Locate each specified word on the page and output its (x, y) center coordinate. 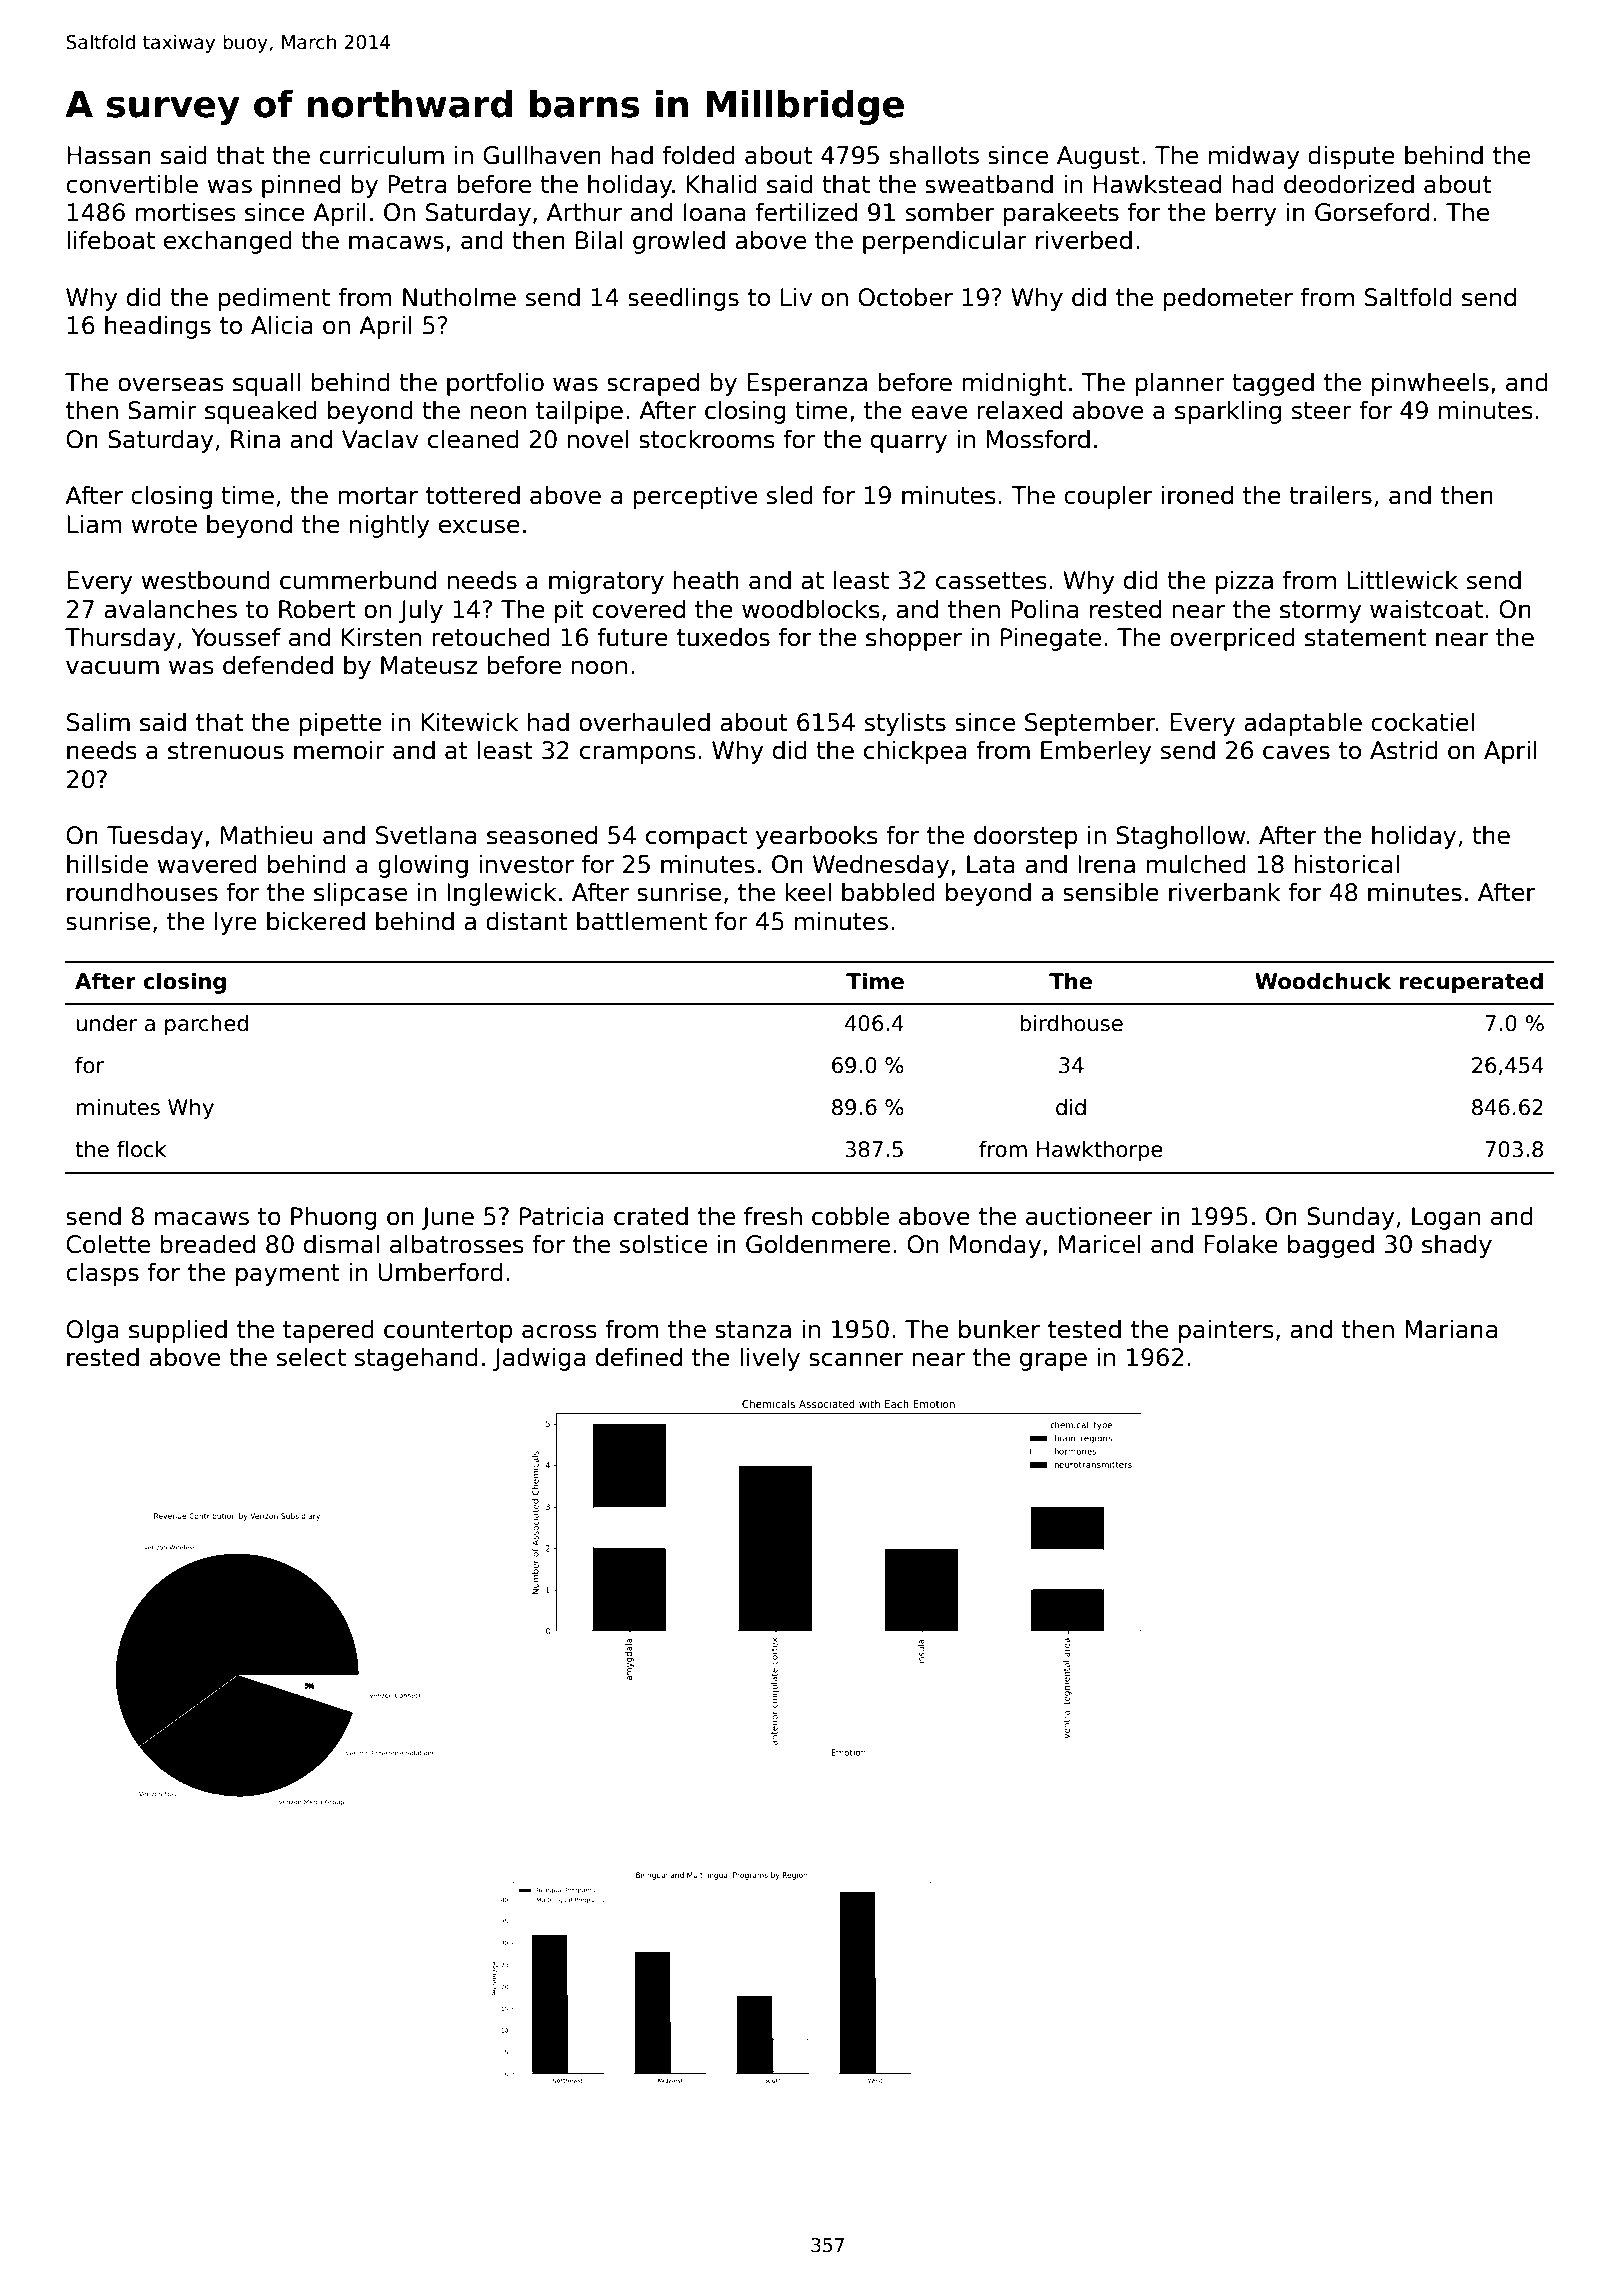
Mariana (1451, 1329)
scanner (856, 1359)
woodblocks (811, 609)
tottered (473, 495)
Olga (92, 1331)
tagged (1273, 384)
